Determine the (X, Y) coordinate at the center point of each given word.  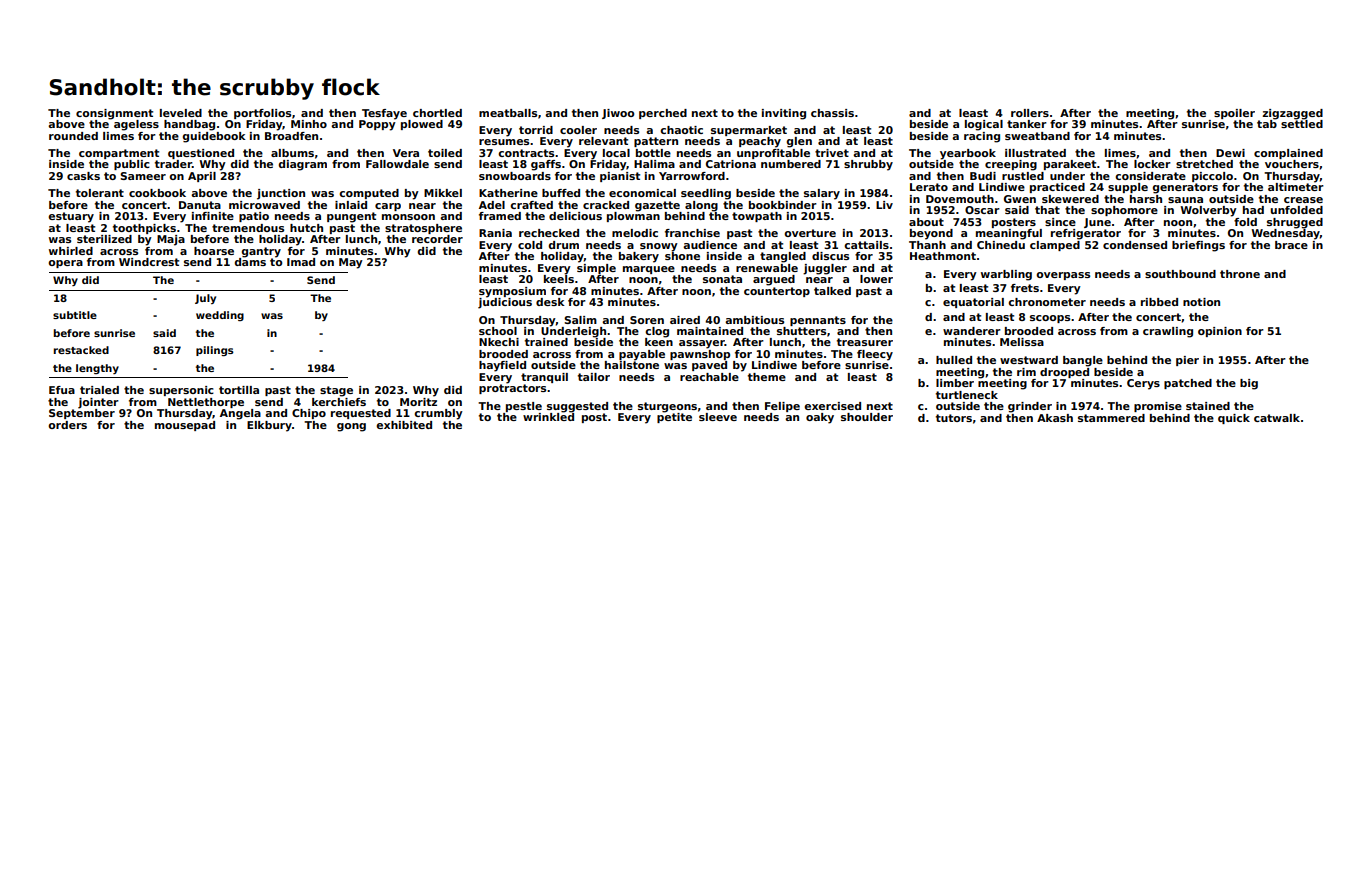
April (202, 177)
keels (559, 279)
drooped (1064, 373)
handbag (189, 125)
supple (1128, 188)
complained (1288, 154)
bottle (653, 153)
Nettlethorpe (206, 403)
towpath (757, 217)
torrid (536, 130)
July (205, 299)
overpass (1063, 276)
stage (336, 391)
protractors (512, 389)
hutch (306, 228)
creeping (1011, 165)
